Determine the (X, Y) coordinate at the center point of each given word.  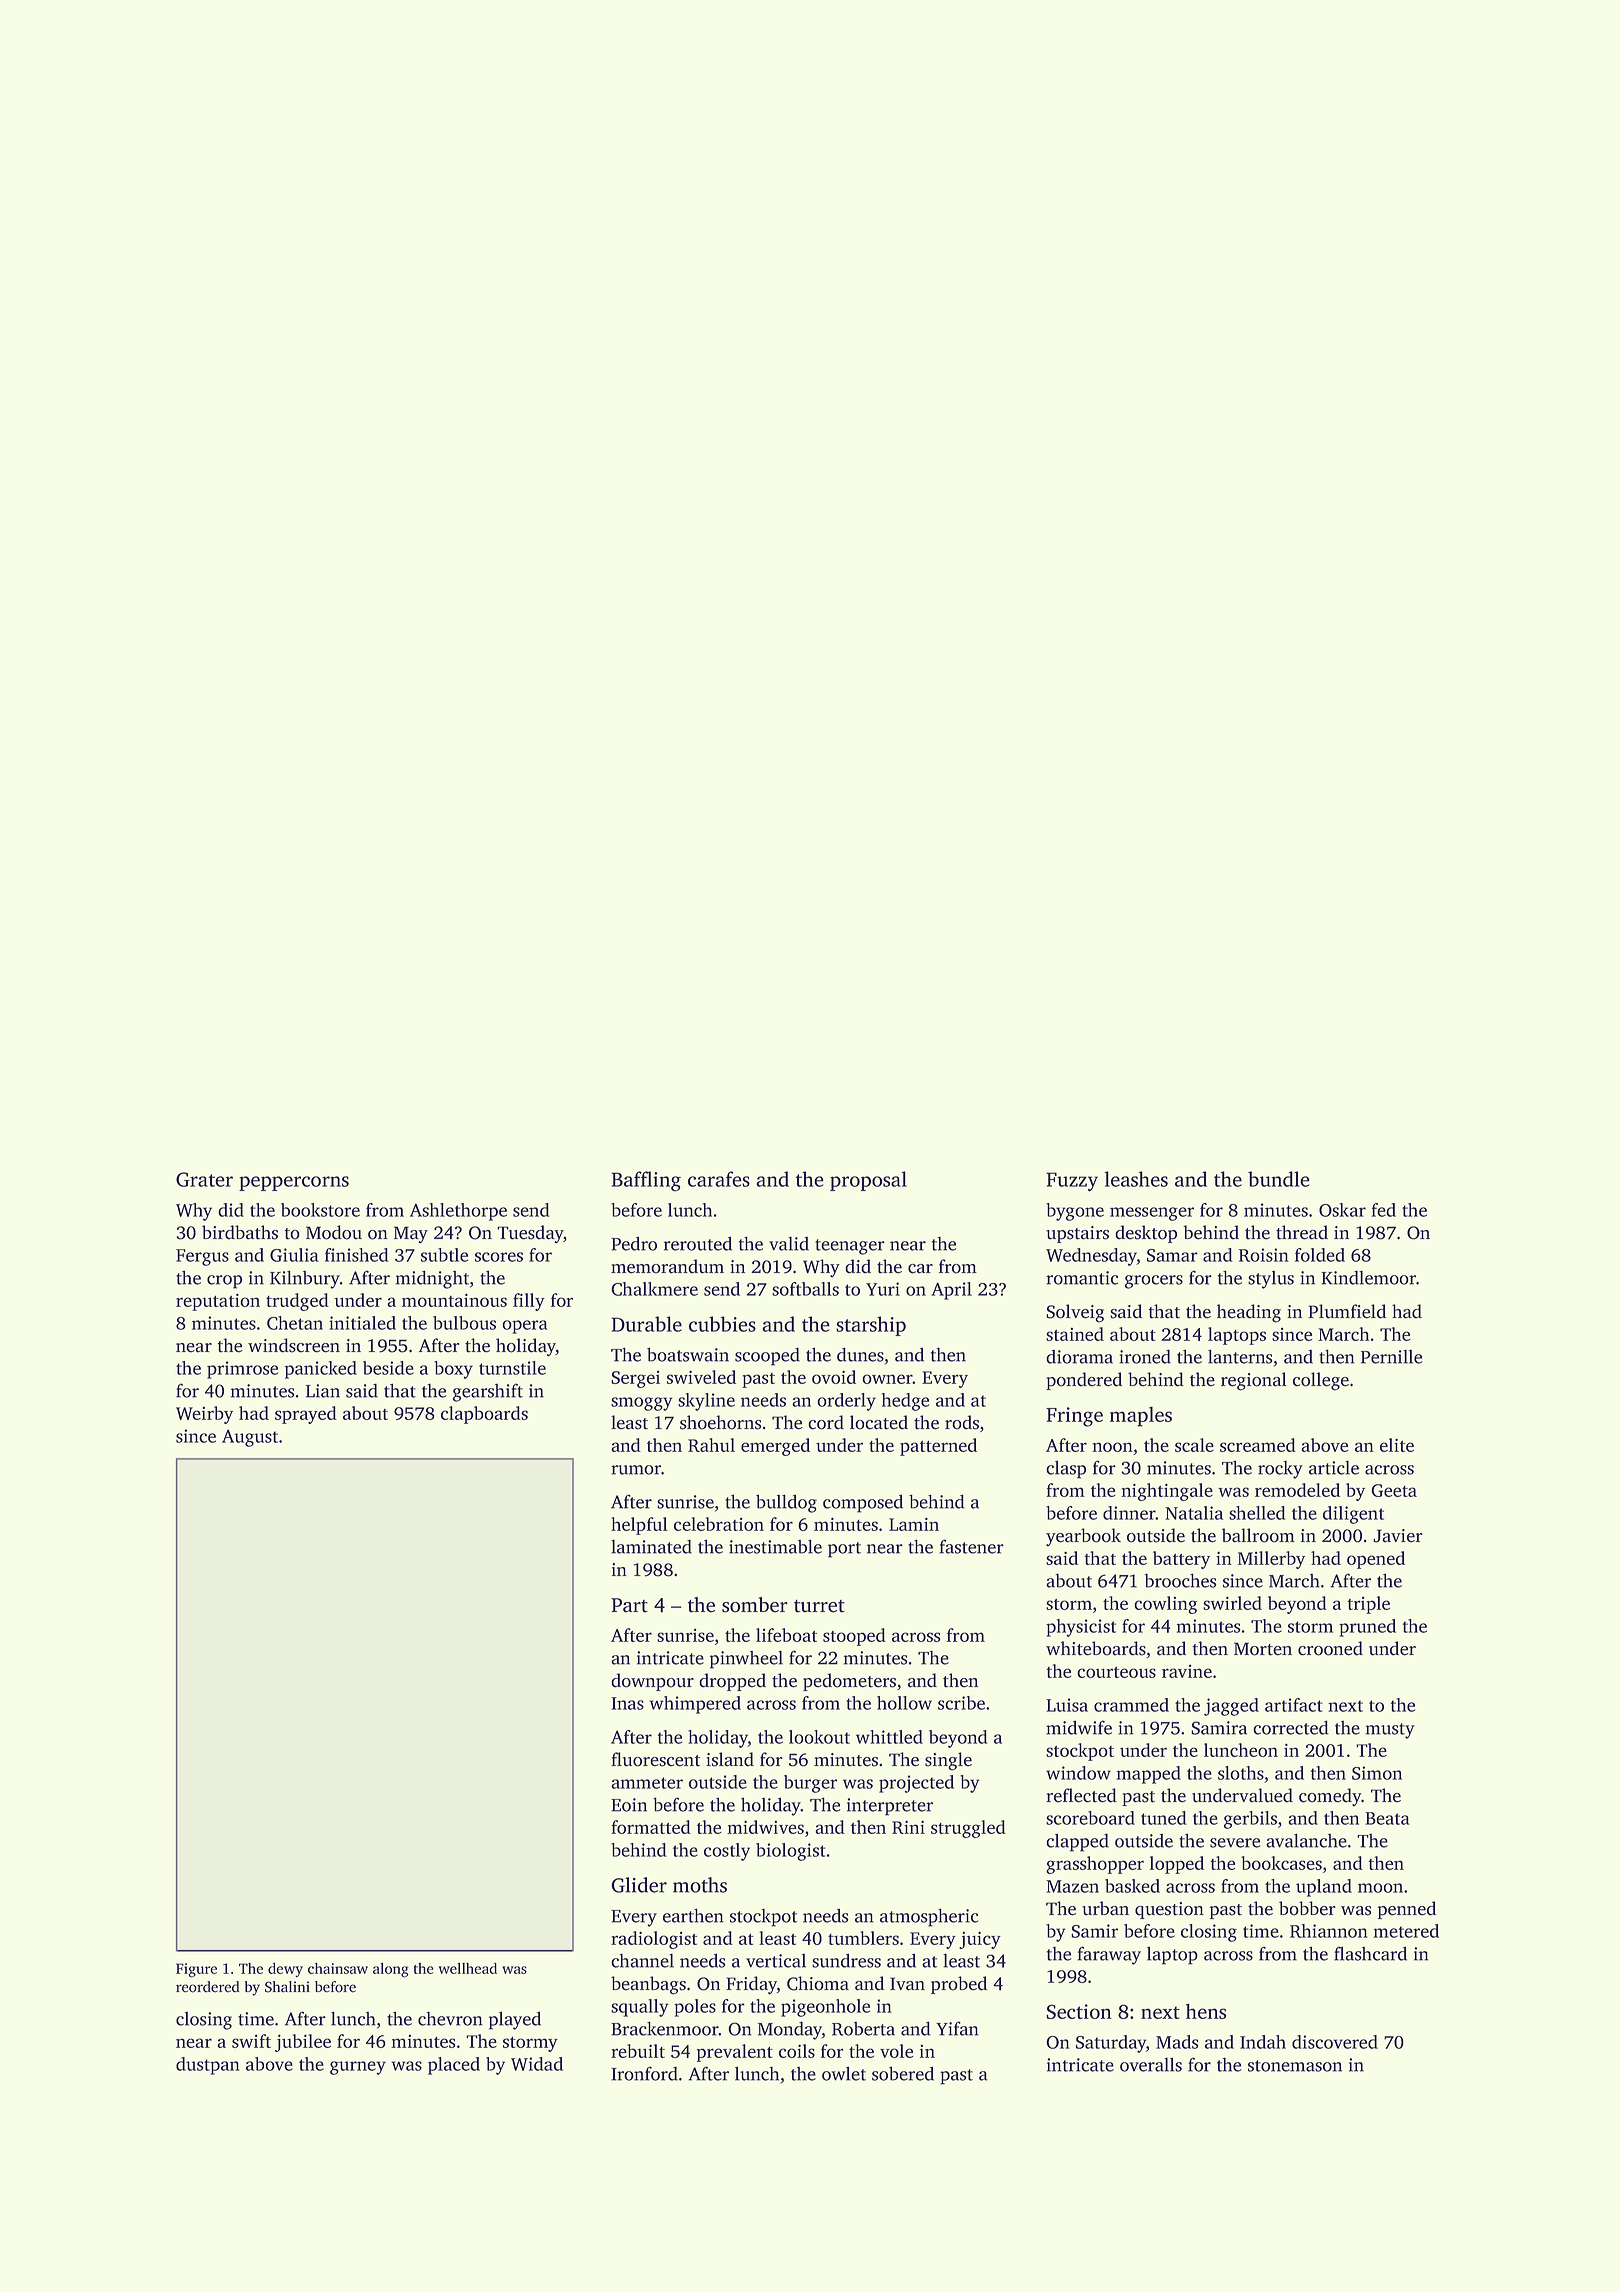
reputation (218, 1302)
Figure (196, 1970)
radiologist (654, 1940)
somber (755, 1605)
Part (629, 1605)
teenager (850, 1247)
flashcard (1370, 1953)
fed (1383, 1210)
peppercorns (294, 1183)
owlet (844, 2073)
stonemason (1295, 2066)
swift (251, 2041)
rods (962, 1422)
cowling (1165, 1605)
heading (1249, 1313)
